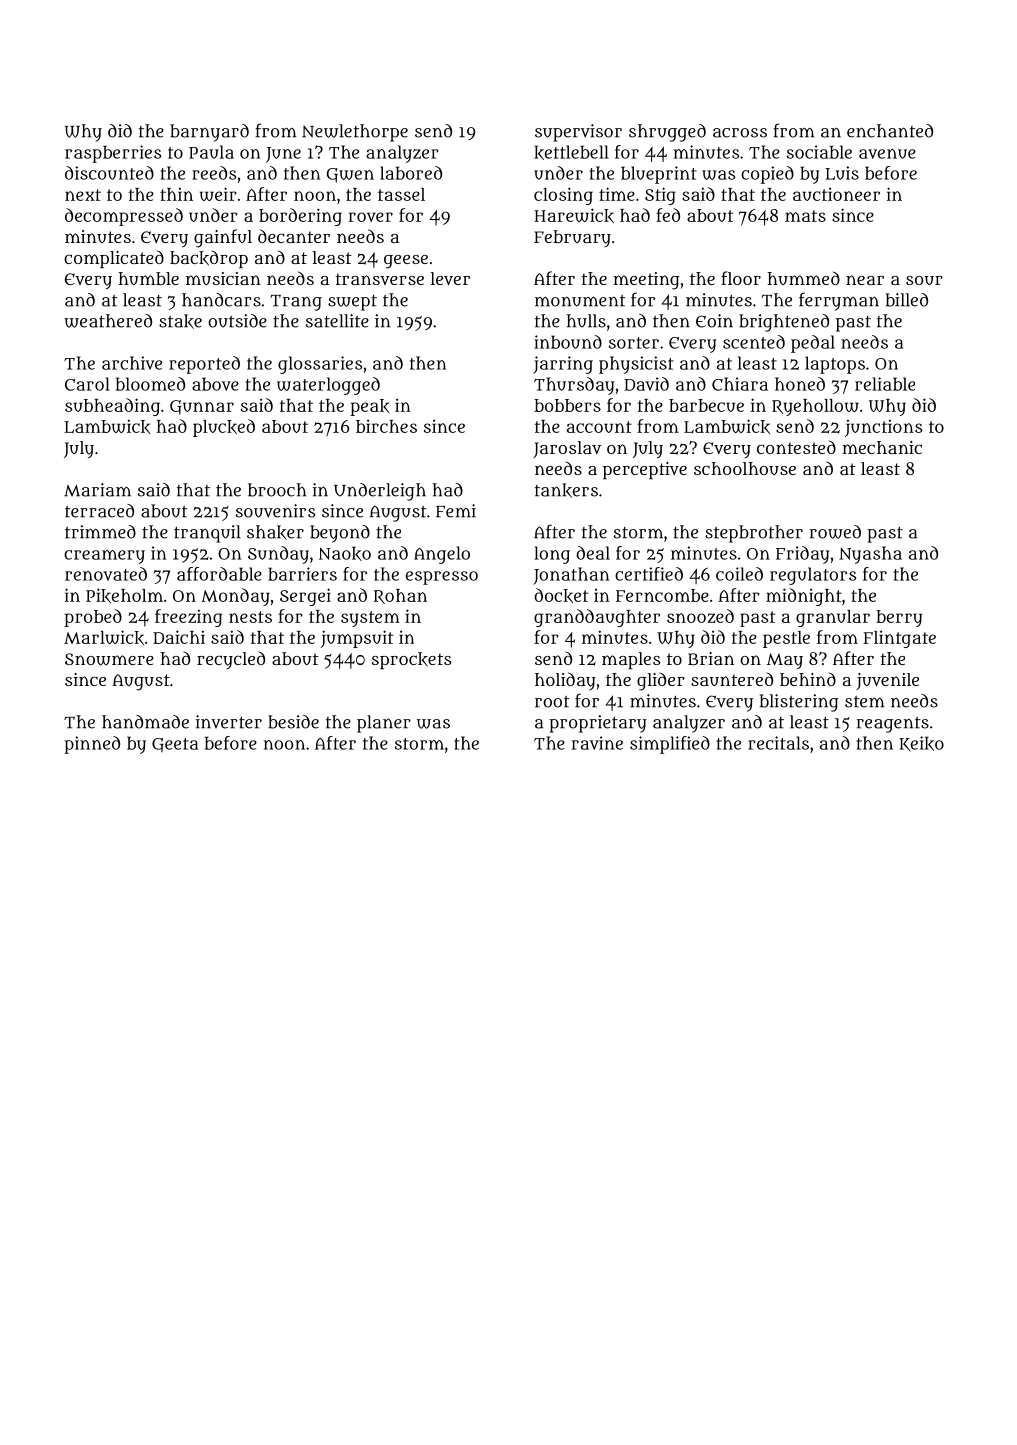 The height and width of the image is (1445, 1017). I want to click on monument, so click(580, 301).
